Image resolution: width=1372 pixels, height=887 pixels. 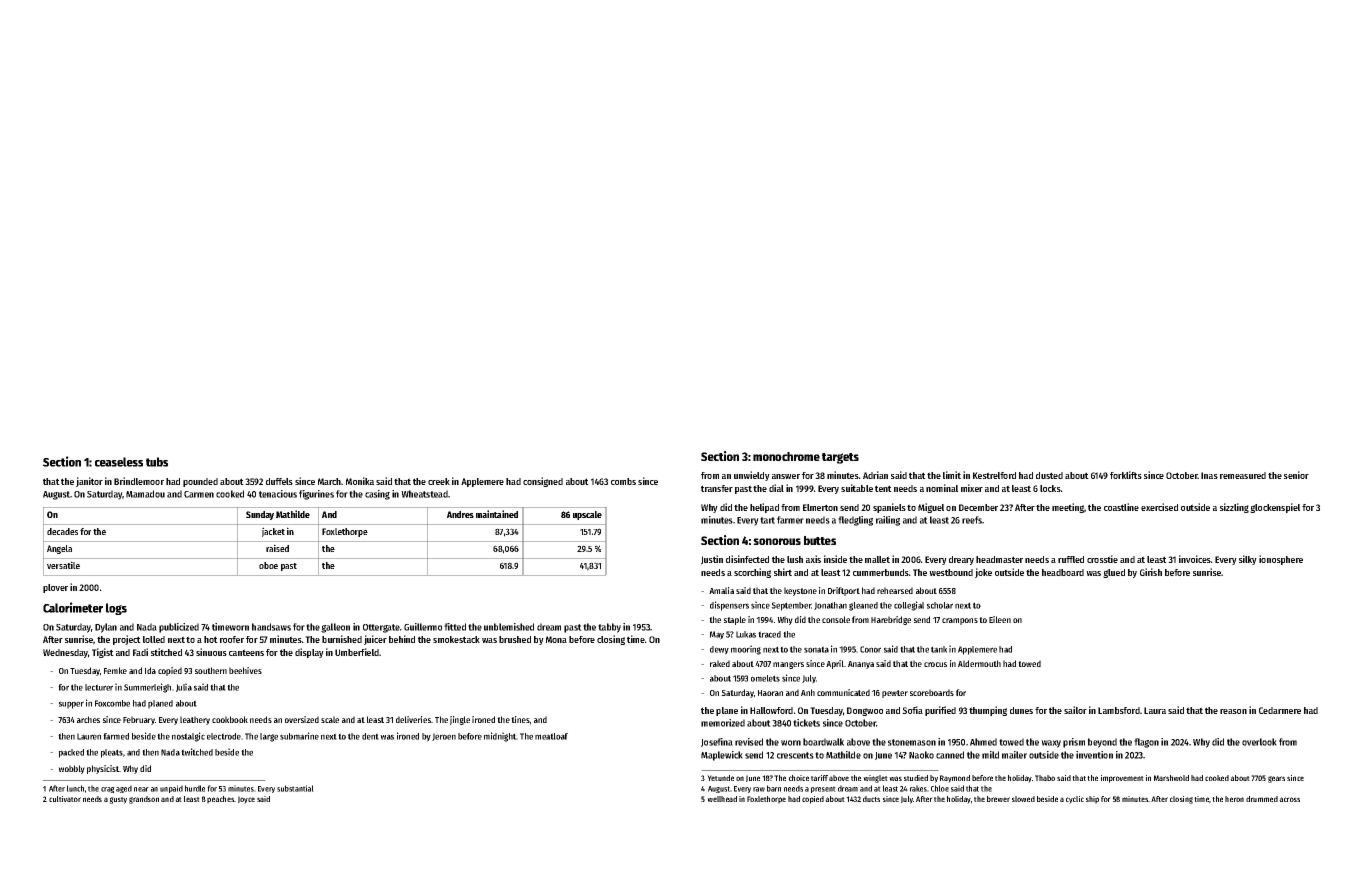 I want to click on sonata, so click(x=816, y=649).
